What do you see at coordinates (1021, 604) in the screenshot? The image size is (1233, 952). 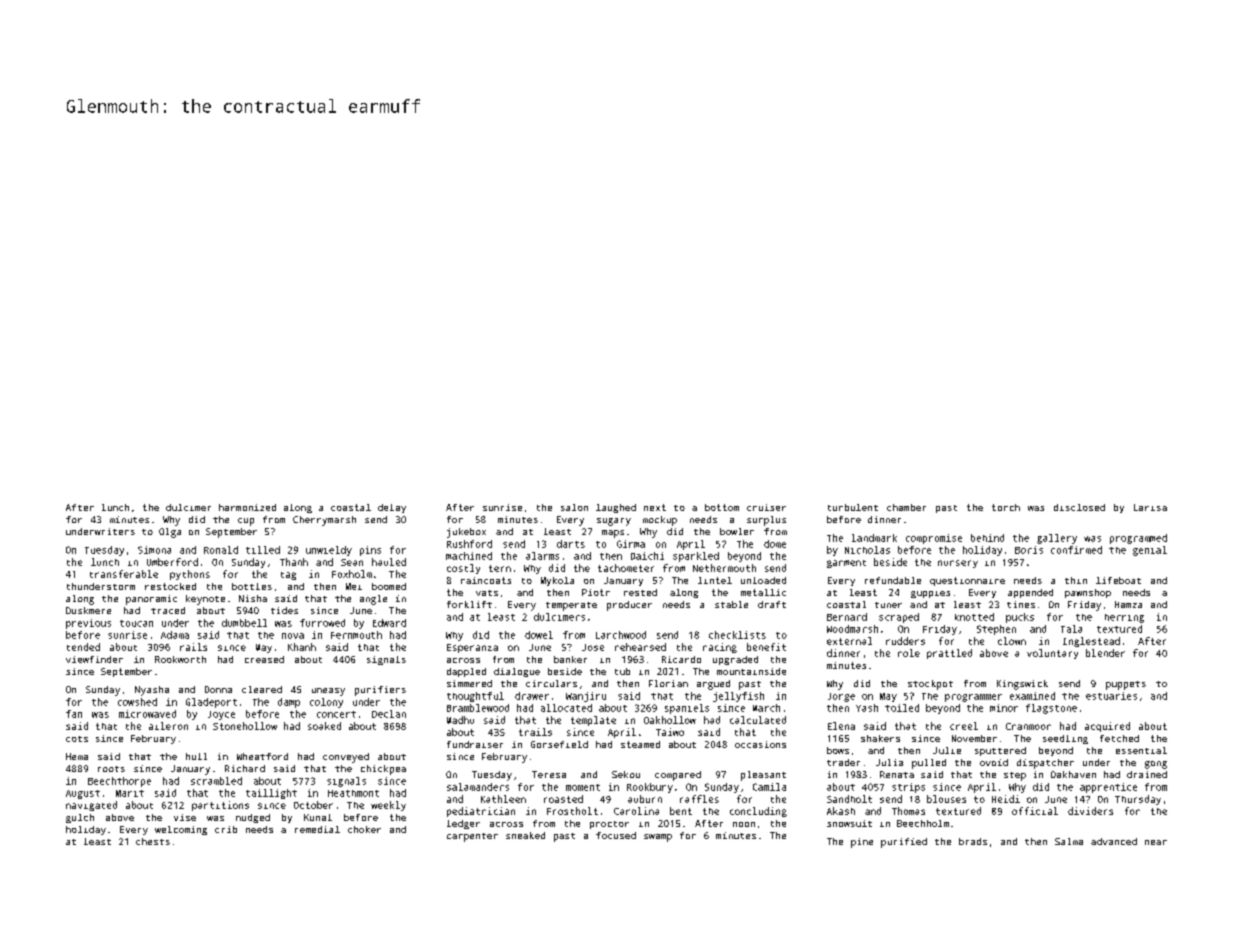 I see `tines` at bounding box center [1021, 604].
